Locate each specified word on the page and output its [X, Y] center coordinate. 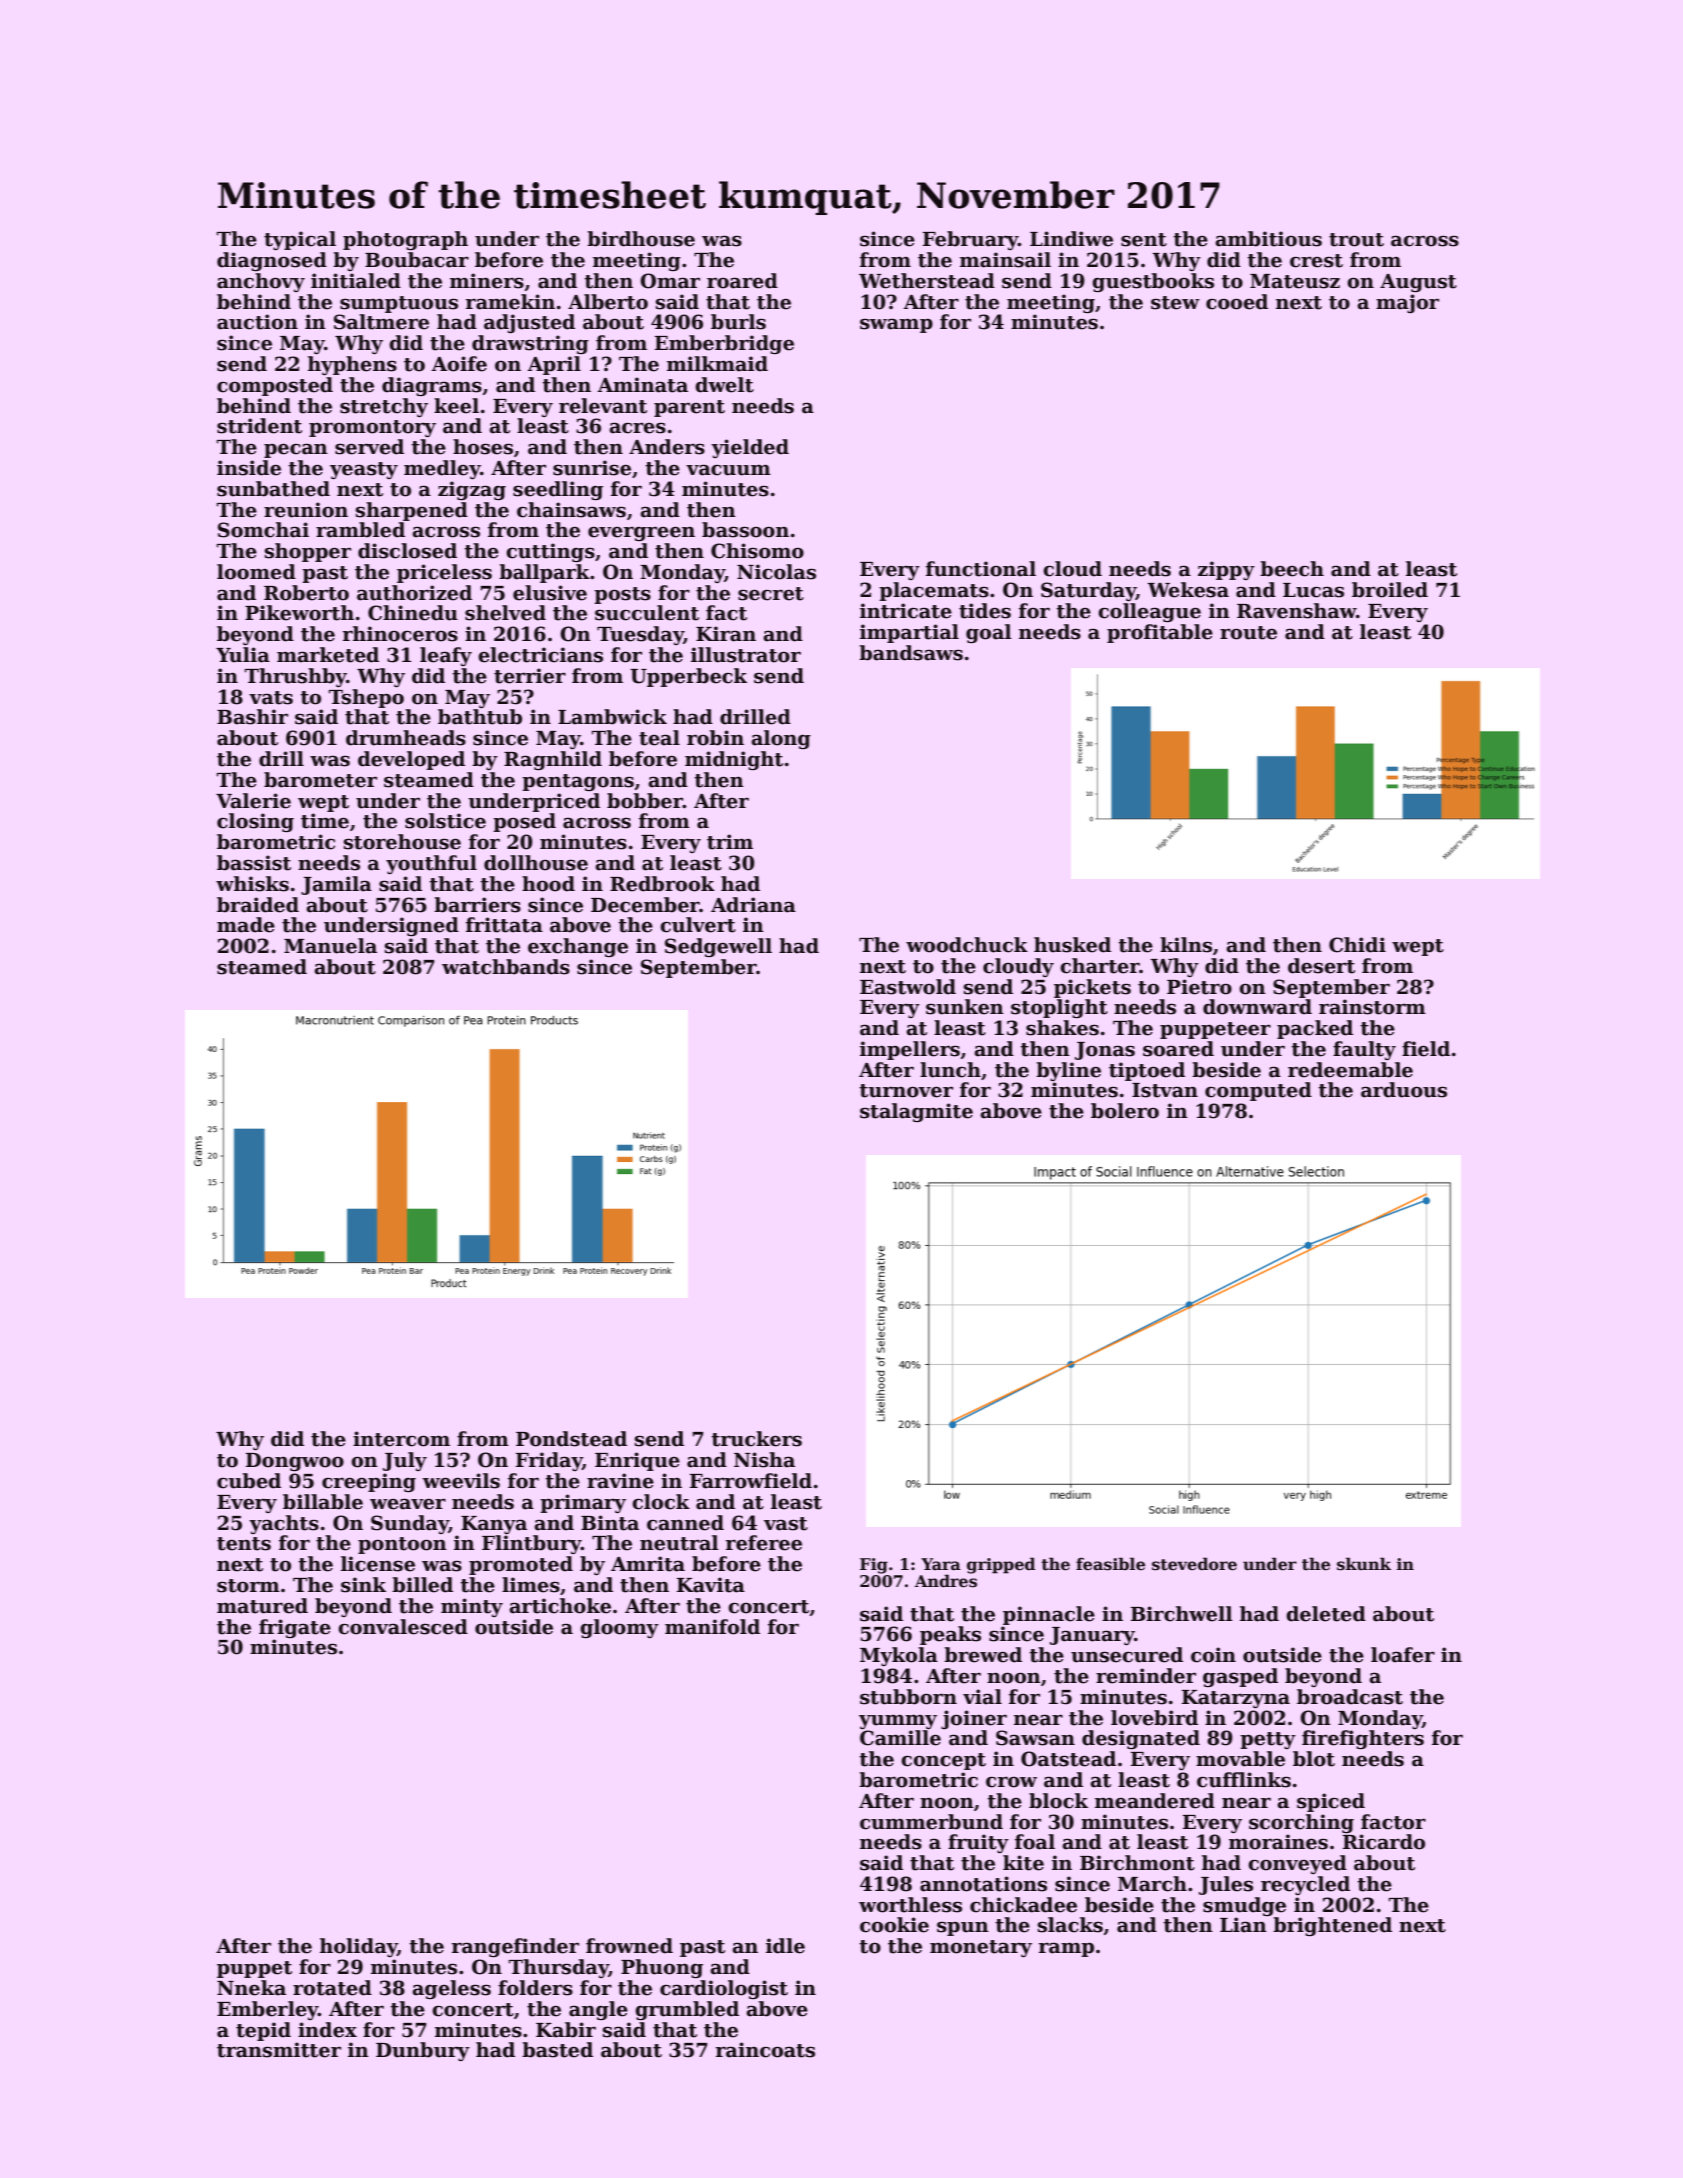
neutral [679, 1543]
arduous [1404, 1090]
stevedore [1194, 1564]
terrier [530, 676]
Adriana [753, 905]
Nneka [251, 1988]
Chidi [1357, 945]
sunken [965, 1007]
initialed [356, 281]
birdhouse [641, 239]
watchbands [506, 967]
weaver [408, 1504]
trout [1356, 240]
